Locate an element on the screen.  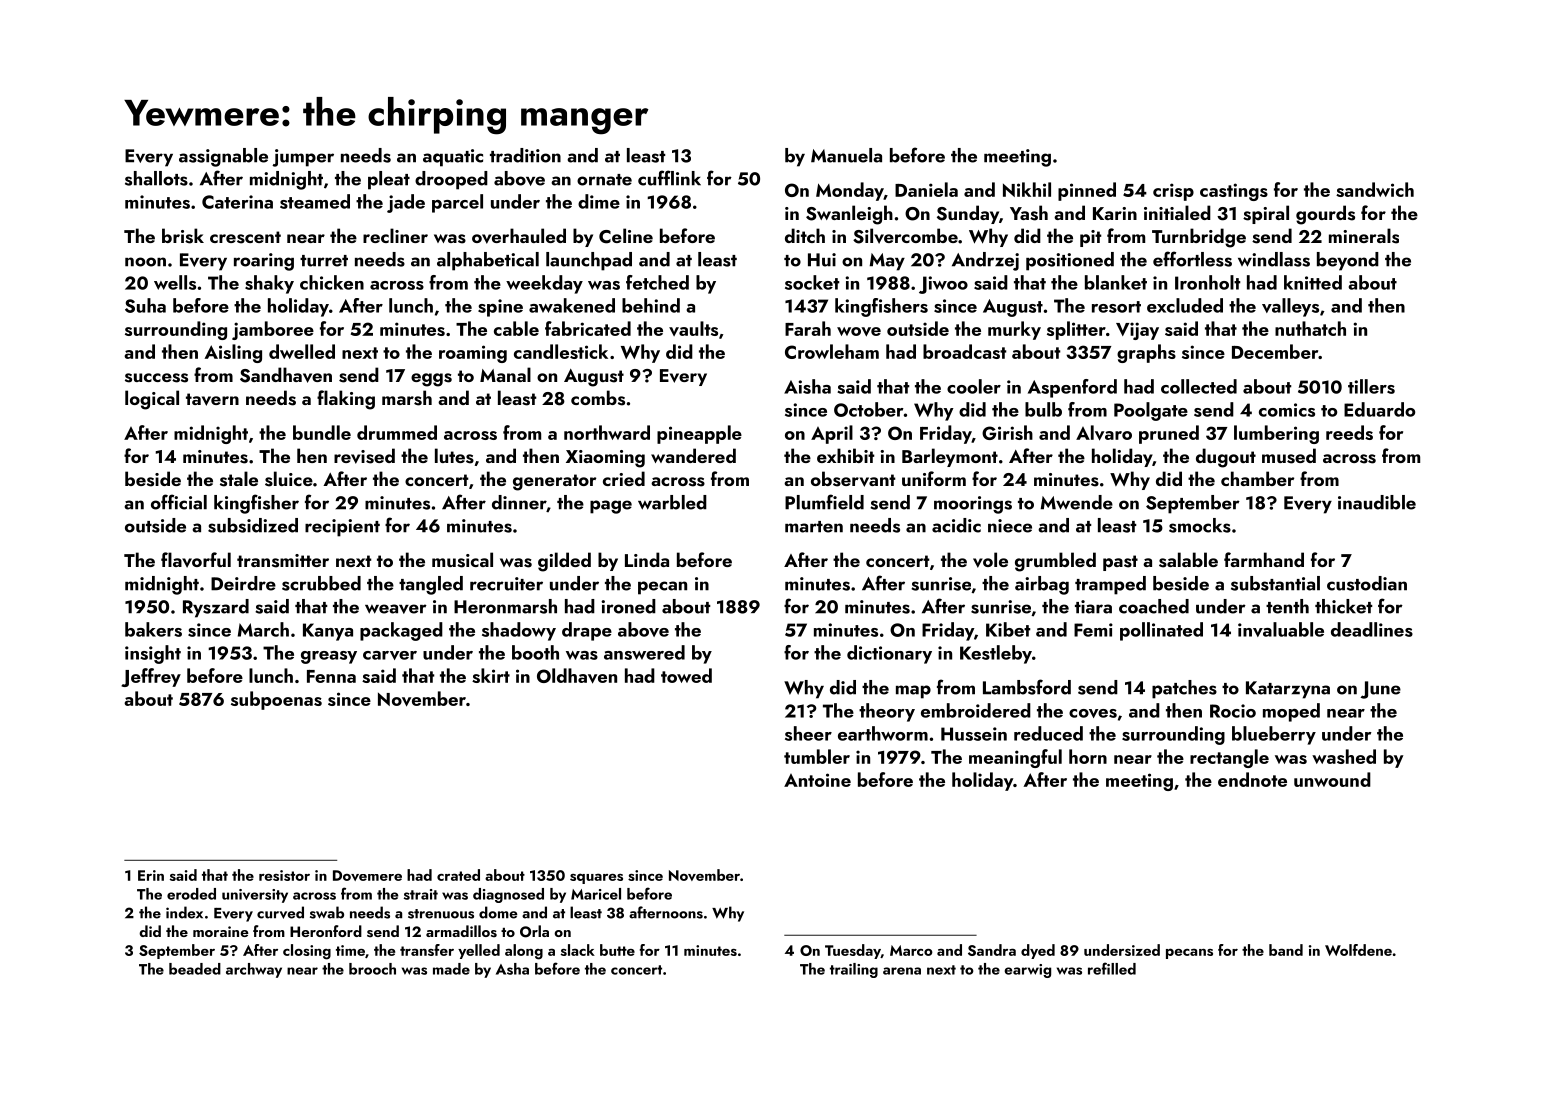
Maricel is located at coordinates (596, 894).
